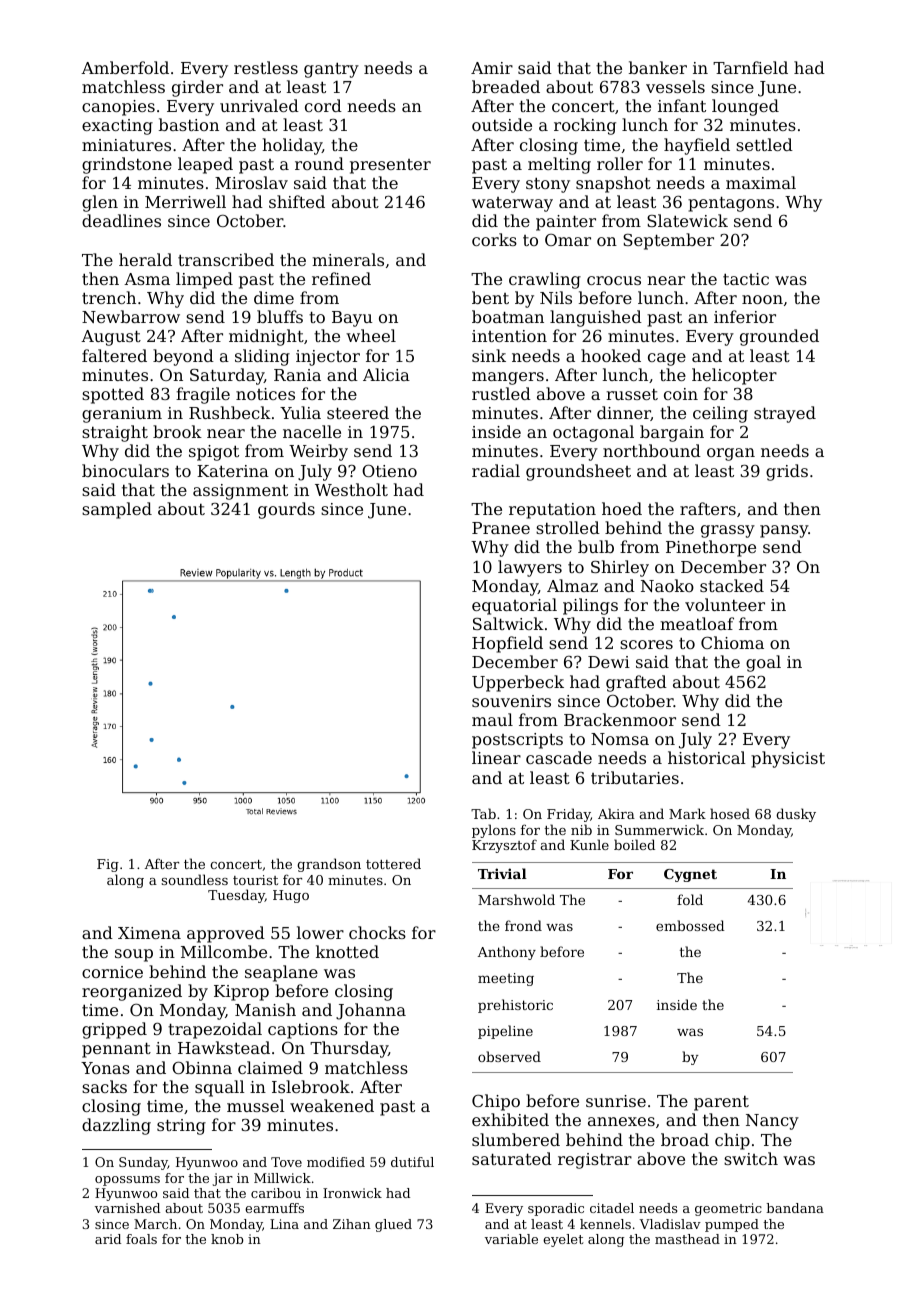 The image size is (908, 1316). I want to click on dusky, so click(796, 815).
